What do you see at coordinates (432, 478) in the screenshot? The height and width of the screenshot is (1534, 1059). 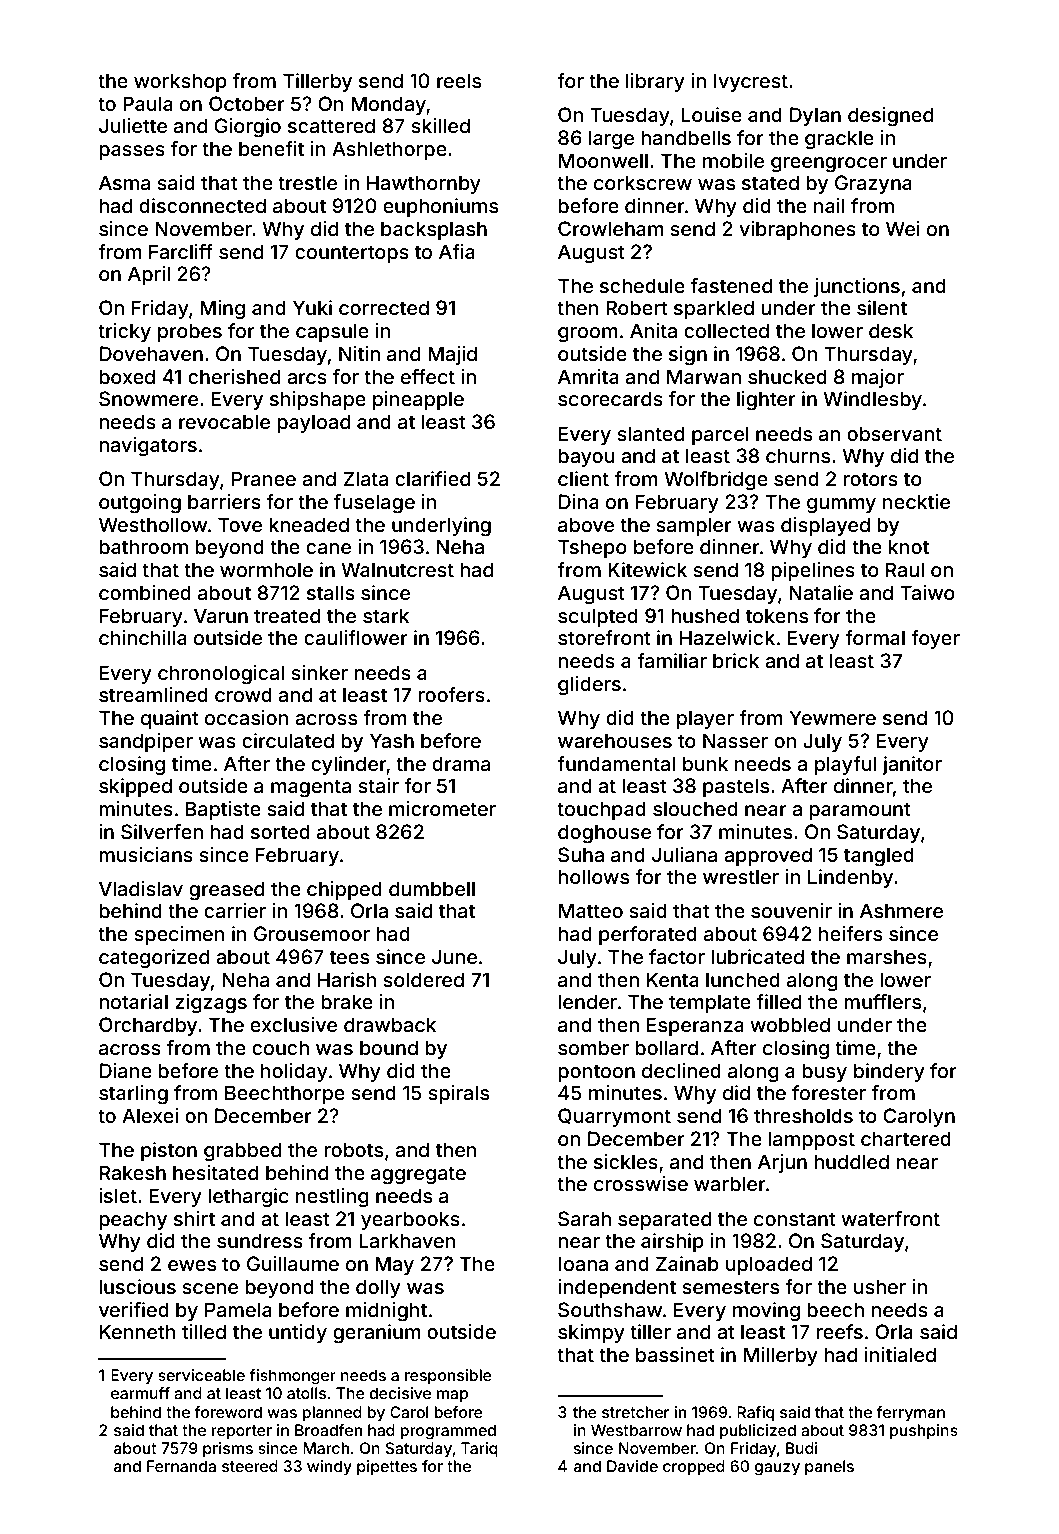 I see `clarified` at bounding box center [432, 478].
